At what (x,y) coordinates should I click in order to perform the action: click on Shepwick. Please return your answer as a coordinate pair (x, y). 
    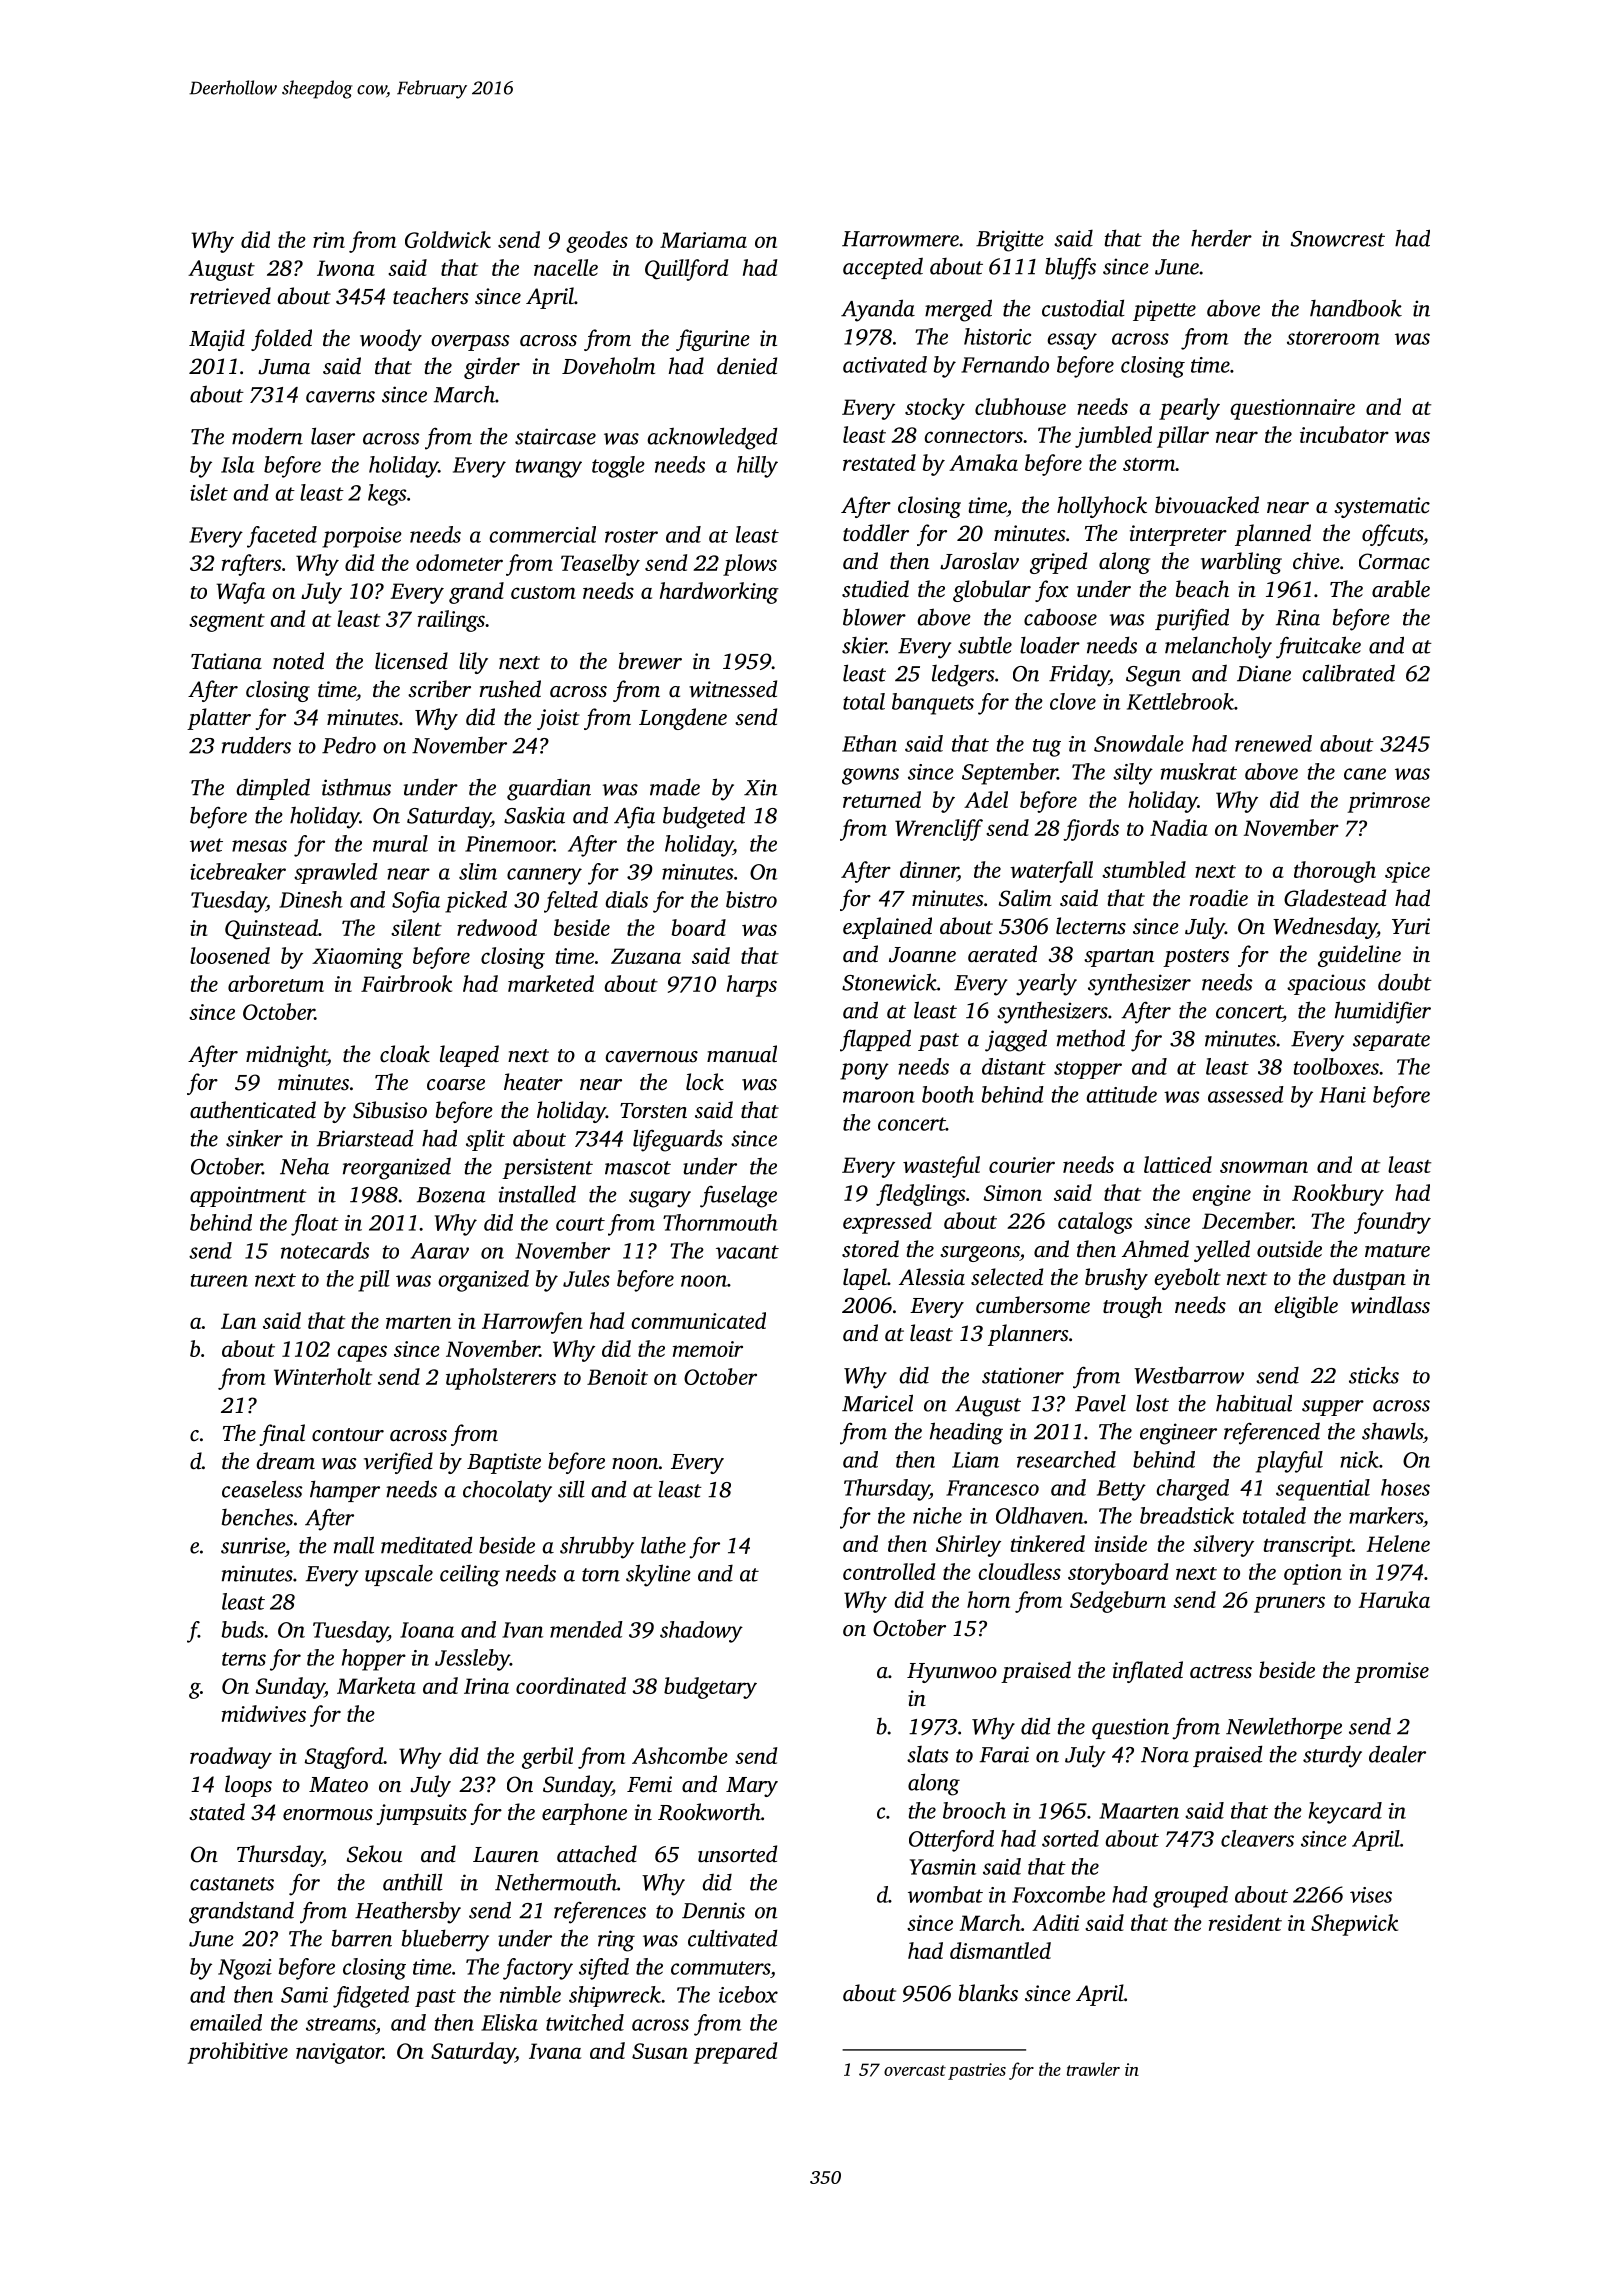
    Looking at the image, I should click on (1354, 1925).
